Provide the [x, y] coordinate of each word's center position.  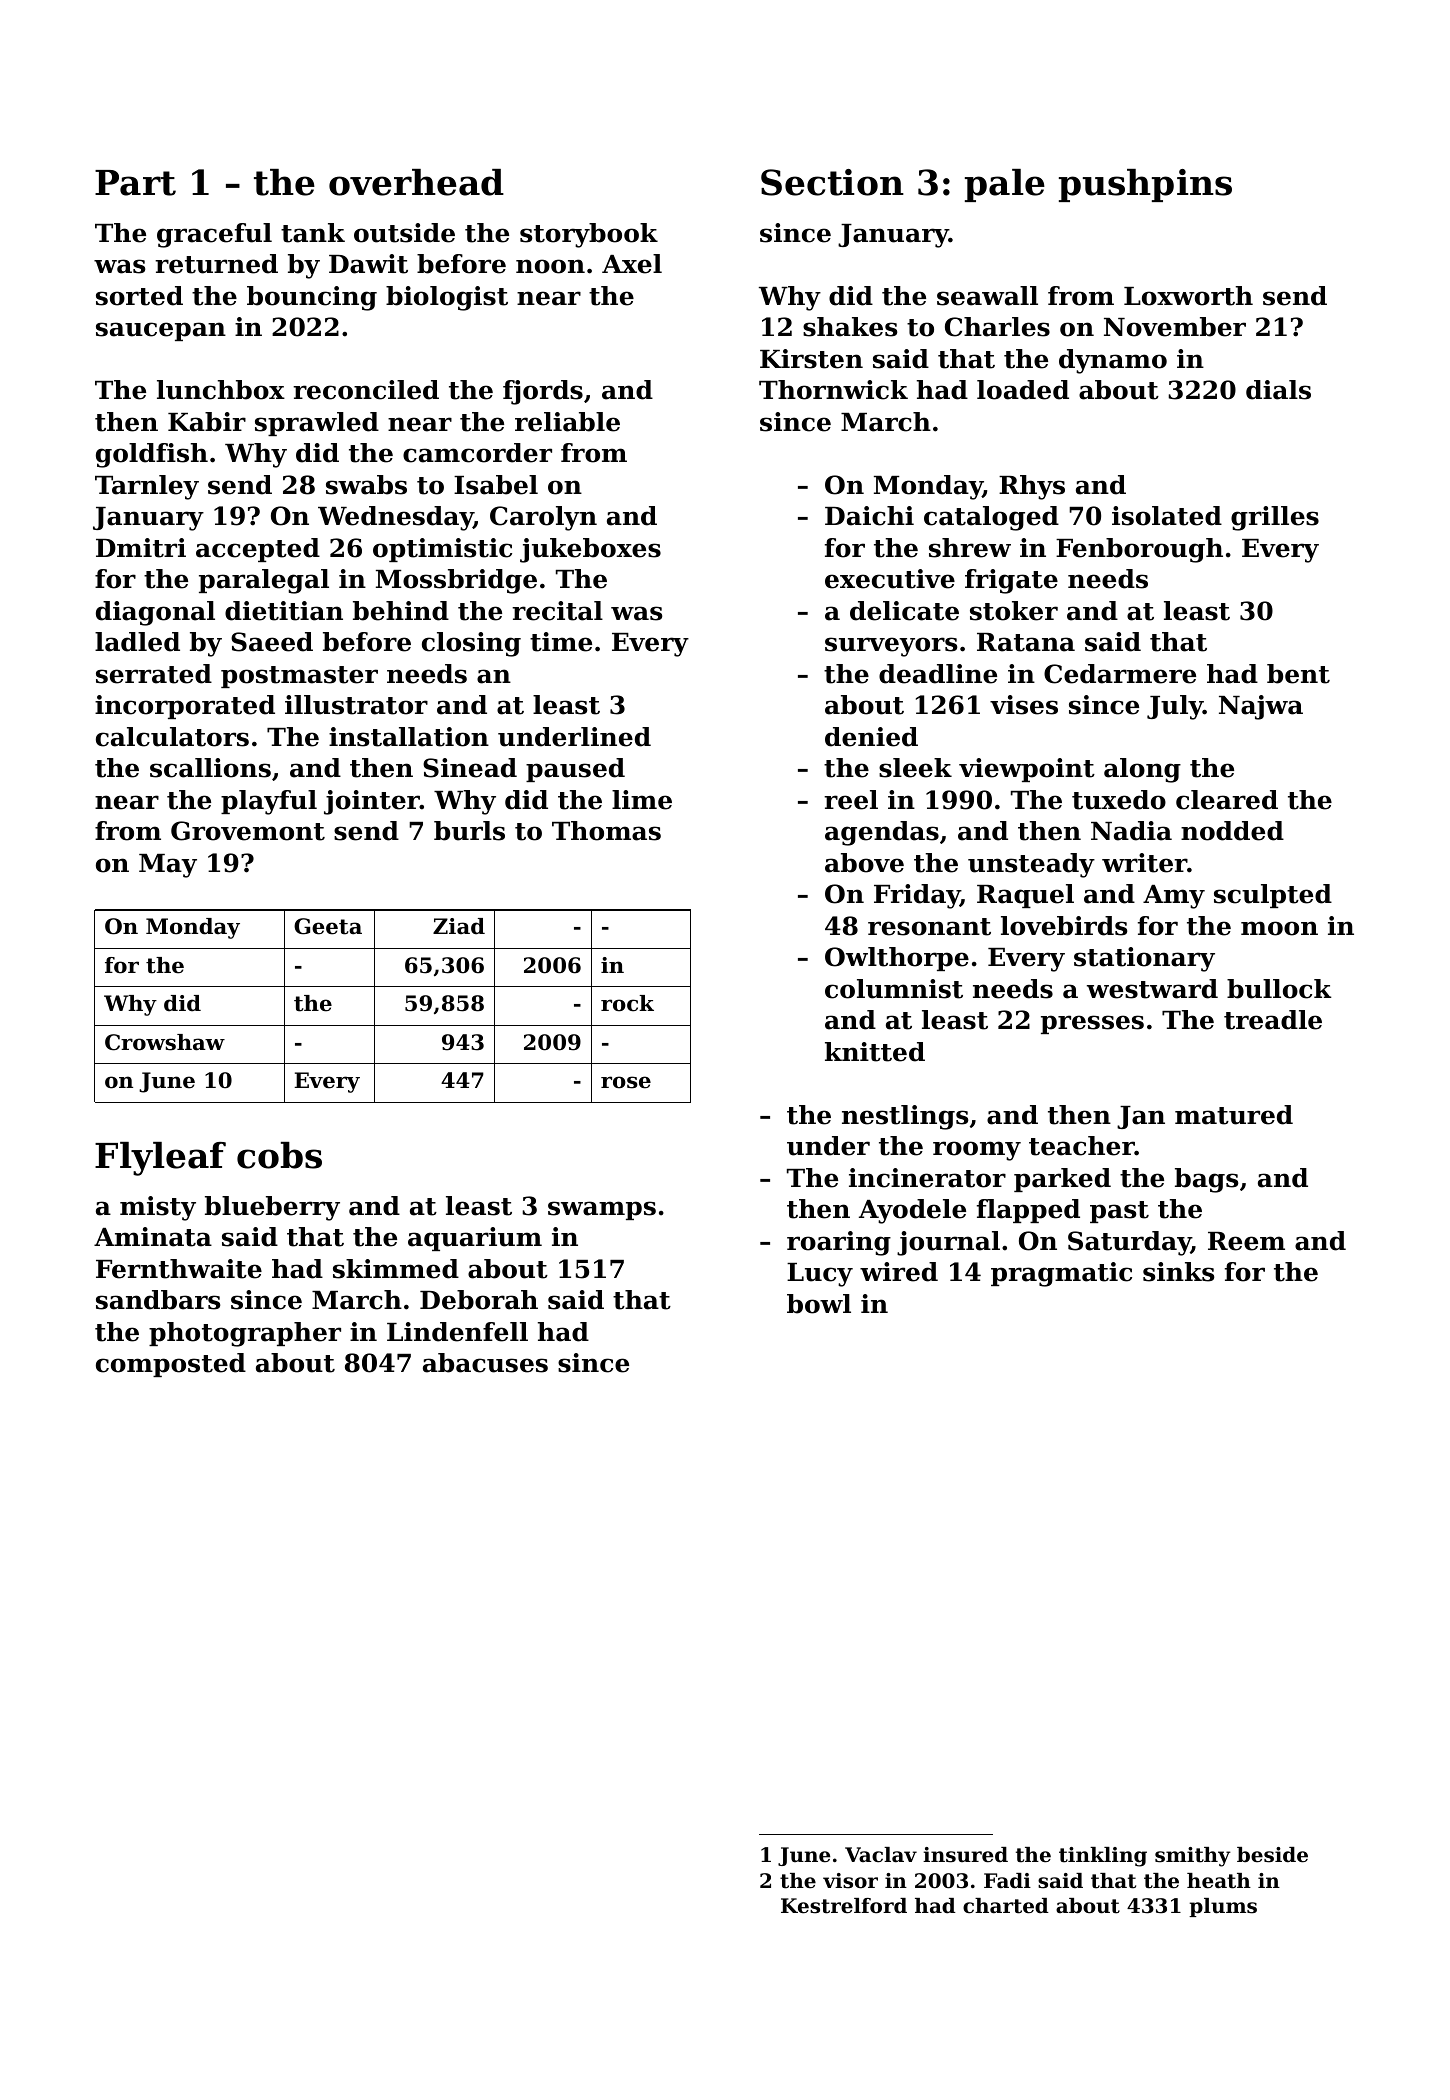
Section [832, 182]
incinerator [927, 1178]
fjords [543, 392]
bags [1207, 1180]
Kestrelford [844, 1906]
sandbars [158, 1300]
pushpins [1145, 185]
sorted [139, 296]
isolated [1167, 516]
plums [1223, 1907]
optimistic [442, 550]
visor [850, 1881]
